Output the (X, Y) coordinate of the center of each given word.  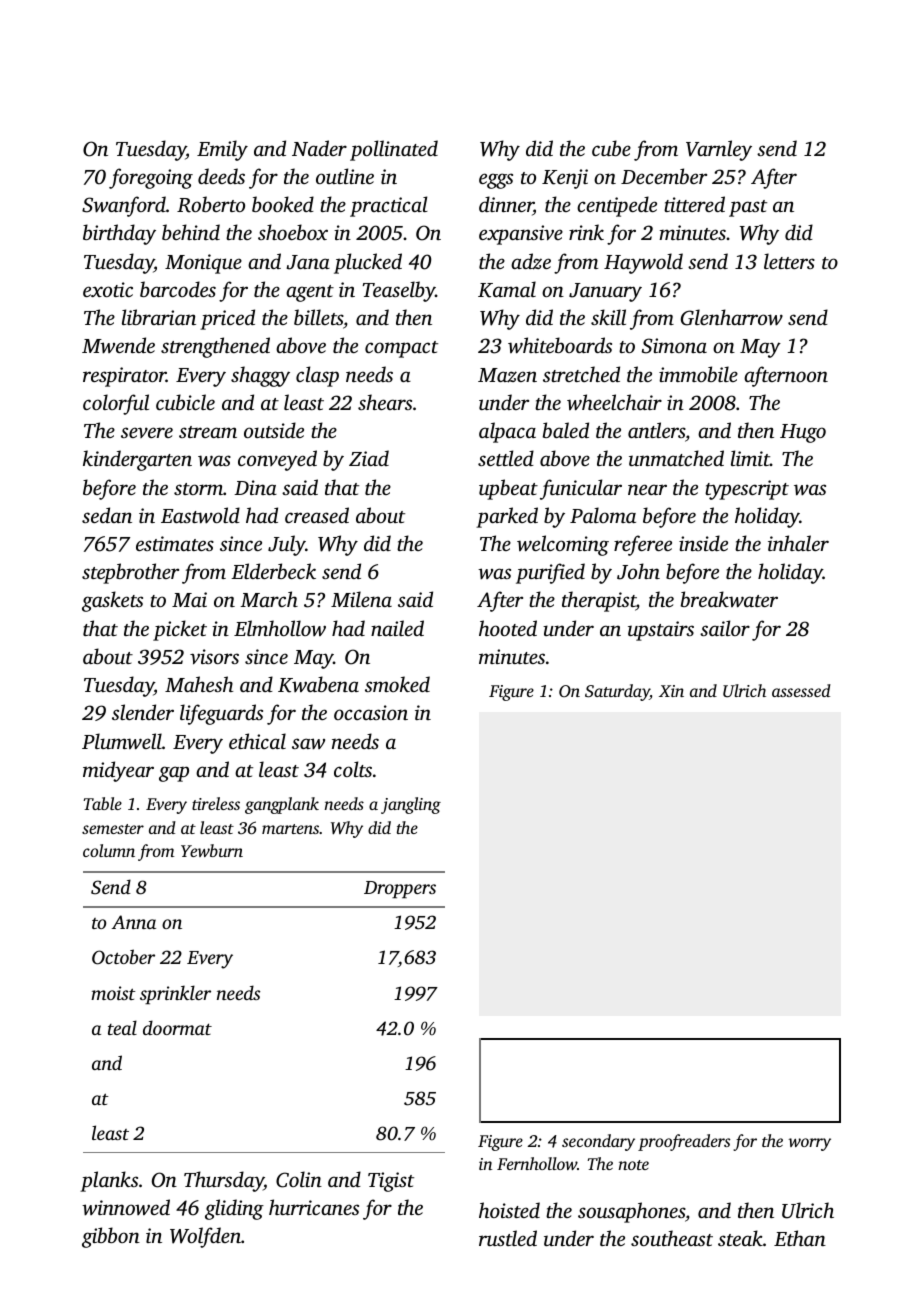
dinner (506, 205)
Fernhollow (537, 1163)
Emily (222, 150)
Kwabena (318, 684)
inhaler (798, 543)
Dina (255, 487)
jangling (411, 805)
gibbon (111, 1237)
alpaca (507, 432)
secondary (598, 1142)
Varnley (719, 150)
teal (122, 1027)
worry (810, 1144)
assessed (801, 690)
